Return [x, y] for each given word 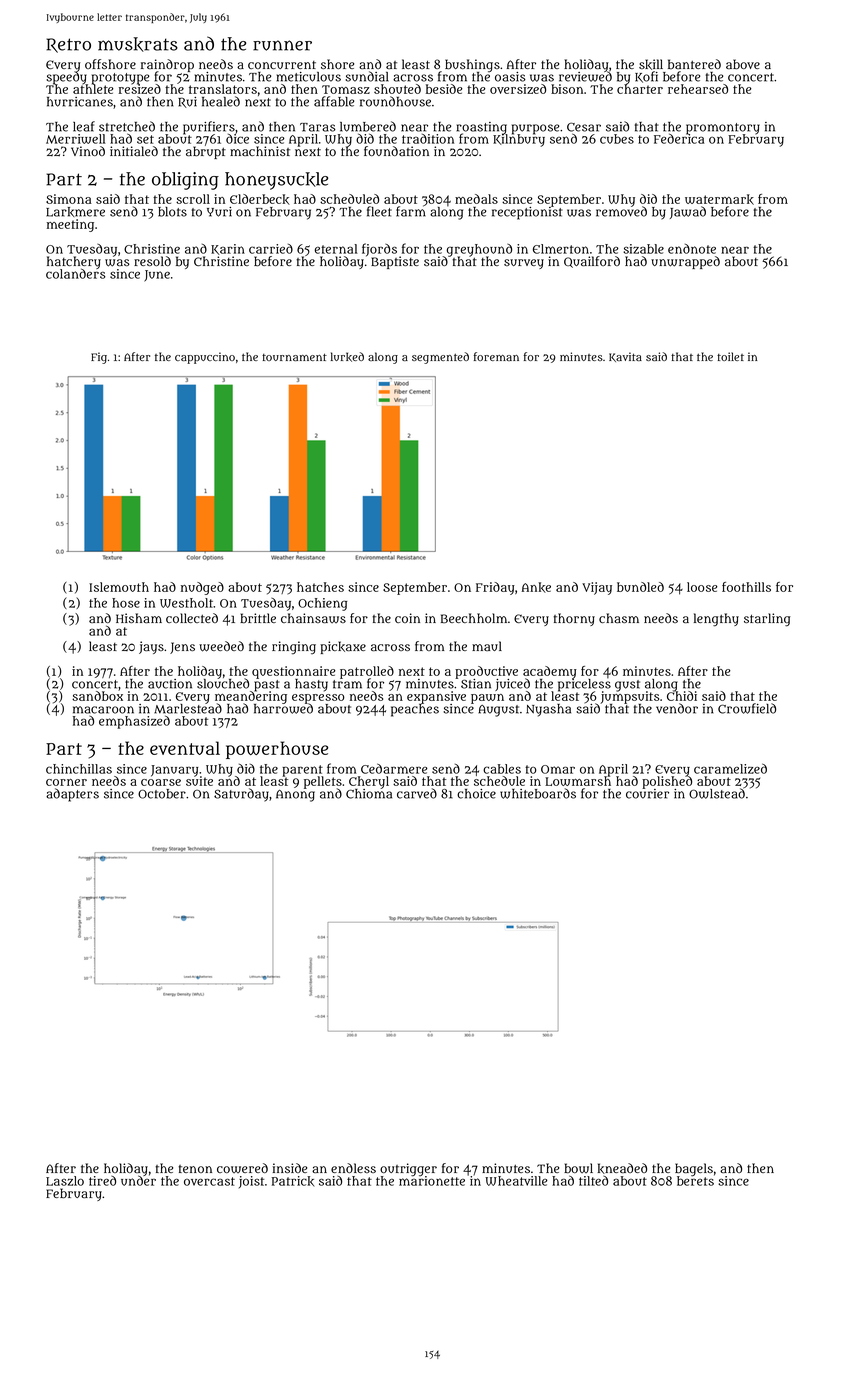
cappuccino [205, 358]
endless [353, 1168]
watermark [719, 199]
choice [476, 794]
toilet [730, 356]
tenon [195, 1169]
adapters [72, 795]
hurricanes [80, 102]
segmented [440, 358]
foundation [396, 151]
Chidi [682, 696]
